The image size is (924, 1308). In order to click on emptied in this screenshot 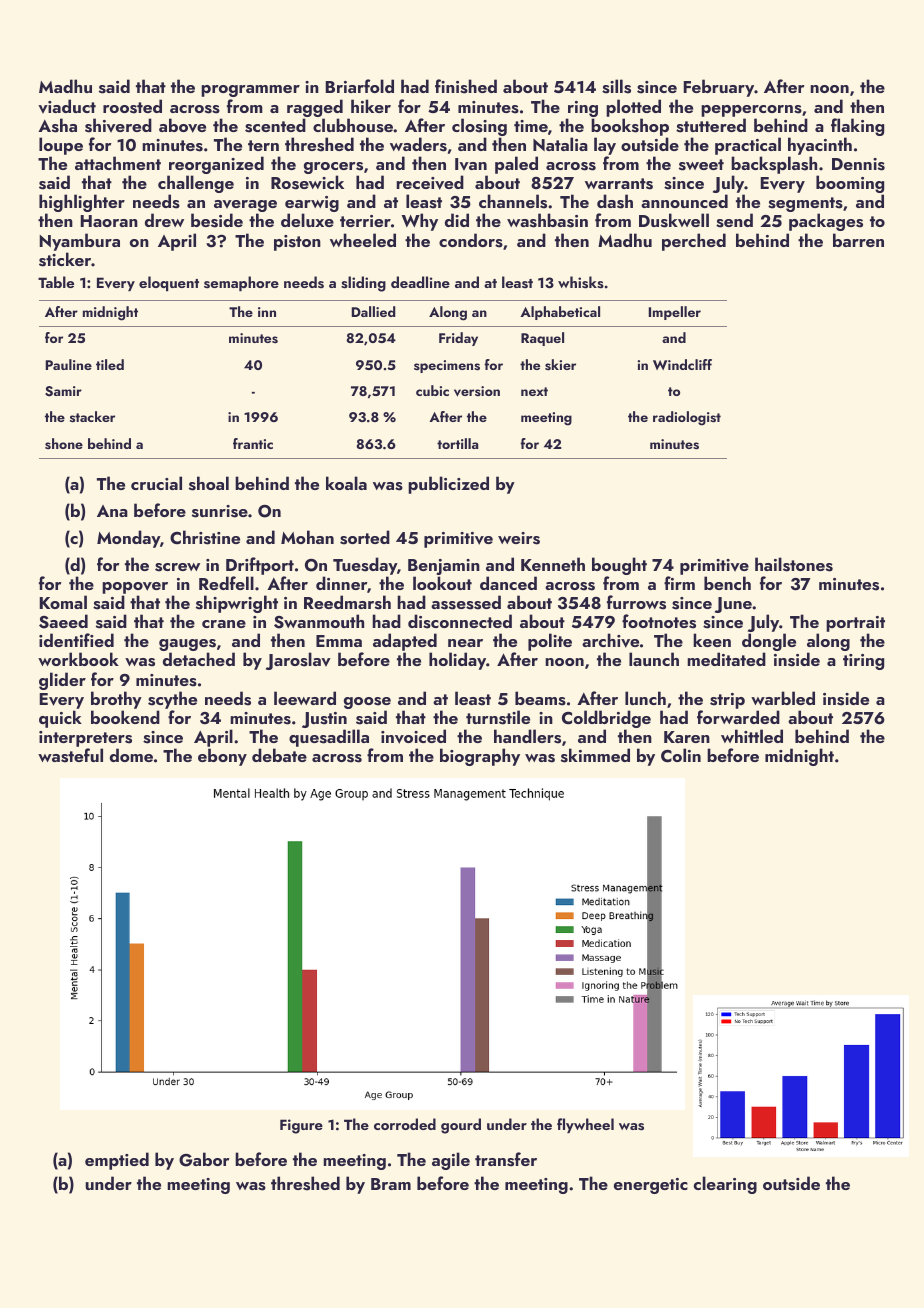, I will do `click(117, 1161)`.
